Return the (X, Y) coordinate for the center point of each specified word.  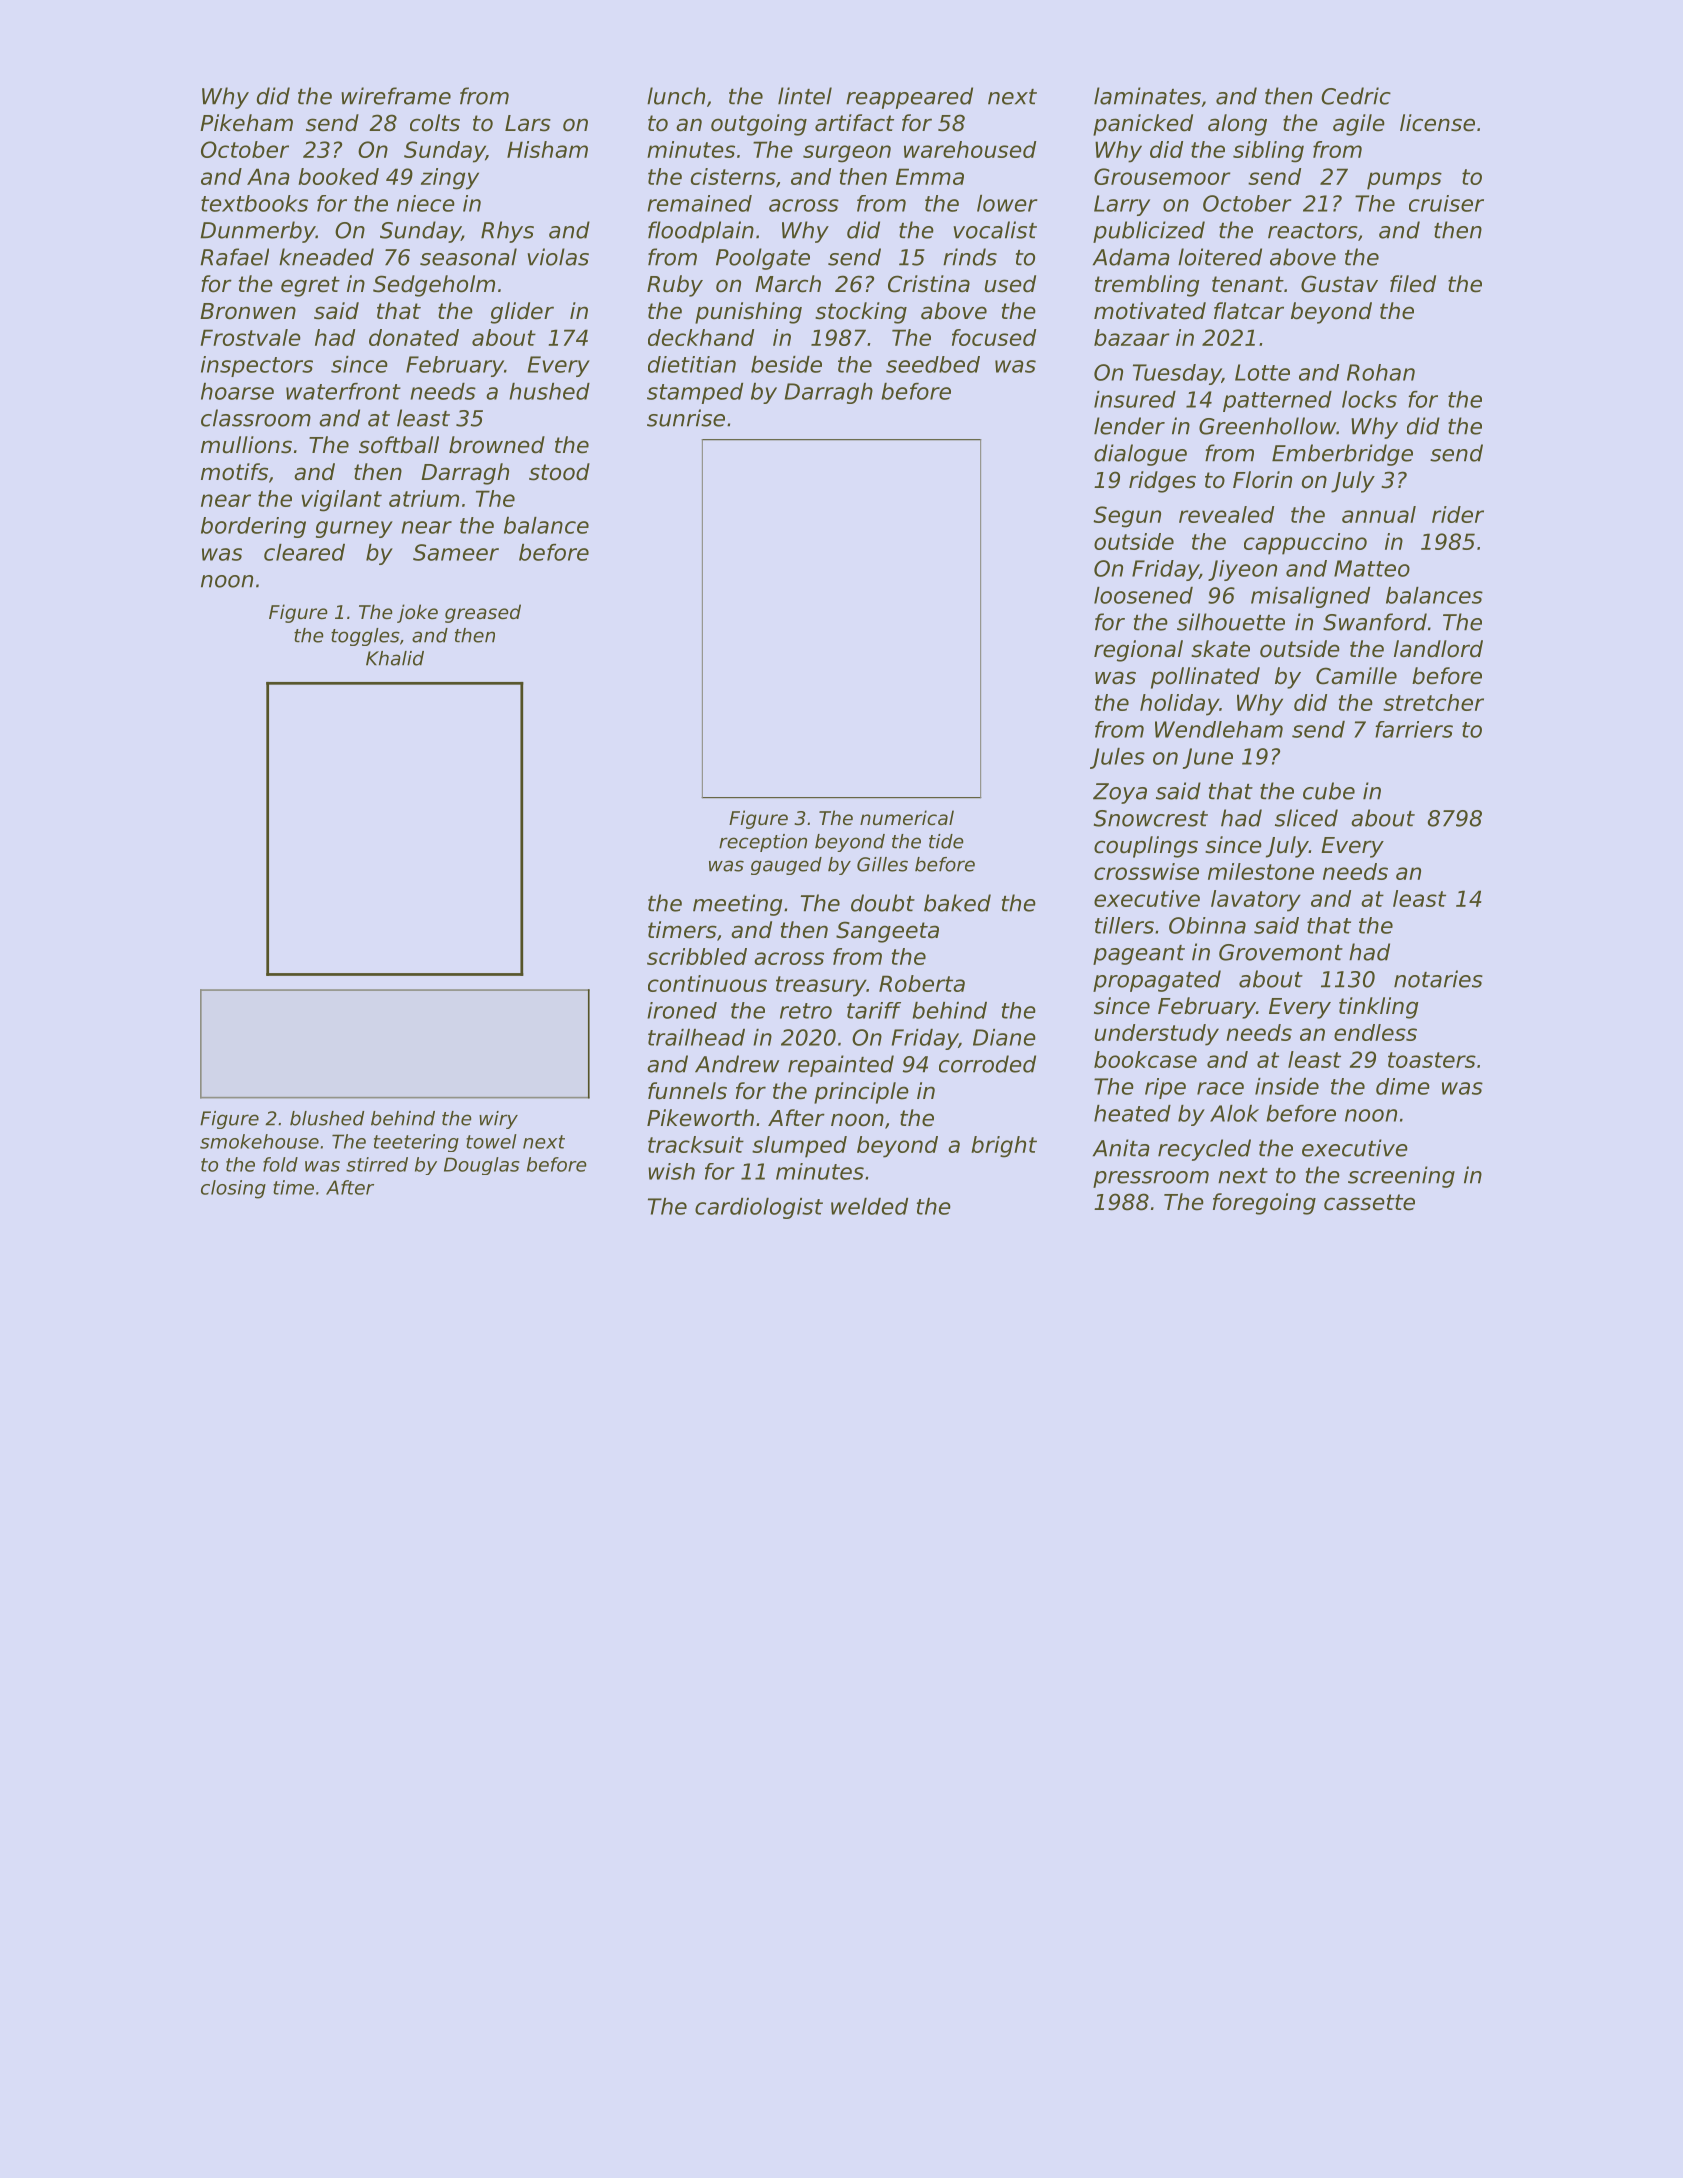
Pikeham (246, 123)
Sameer (456, 552)
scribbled (697, 956)
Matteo (1372, 568)
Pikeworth (700, 1118)
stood (559, 472)
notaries (1438, 979)
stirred (377, 1164)
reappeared (909, 98)
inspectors (257, 366)
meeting (737, 905)
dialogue (1140, 455)
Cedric (1356, 96)
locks (1369, 399)
